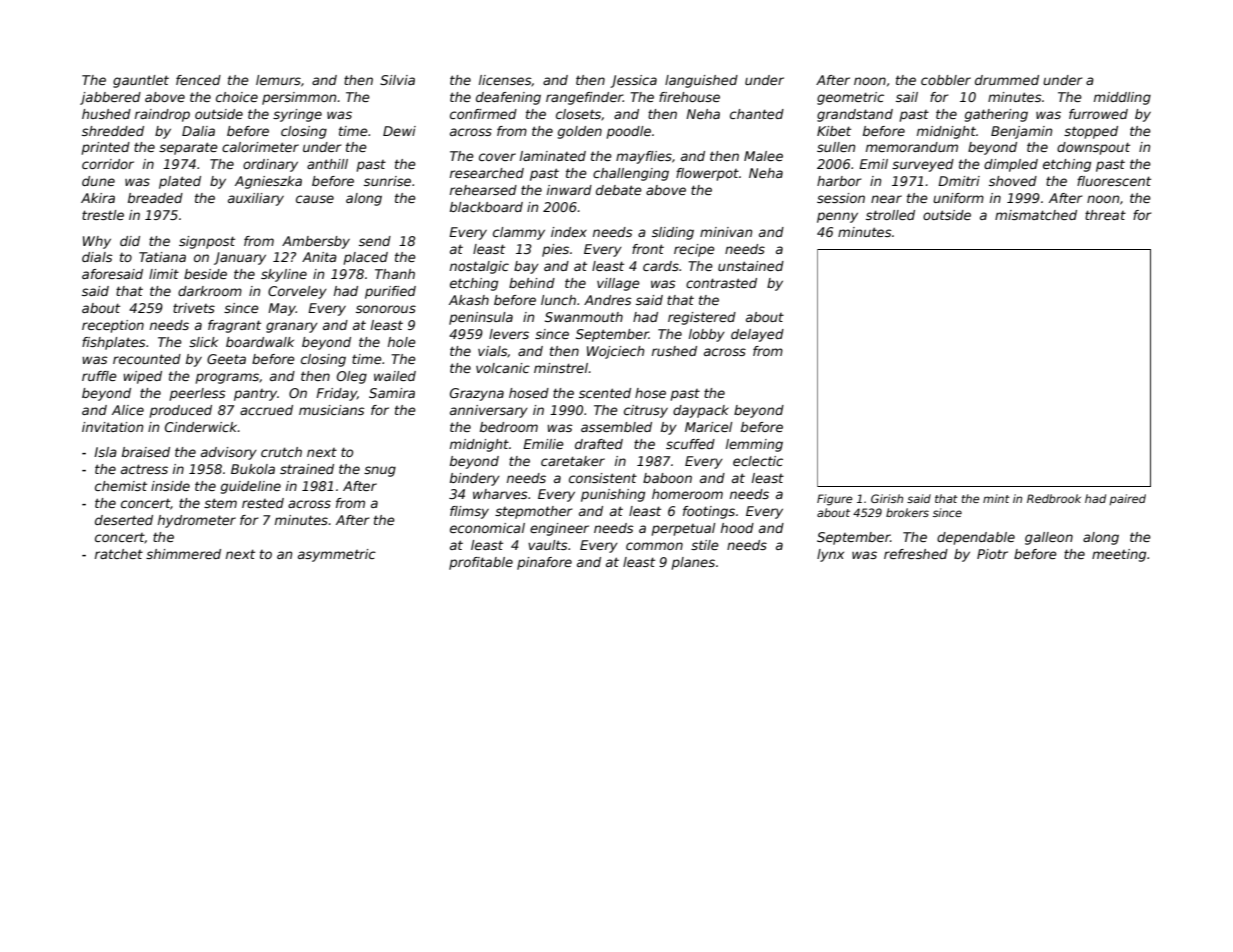  What do you see at coordinates (701, 411) in the image?
I see `daypack` at bounding box center [701, 411].
